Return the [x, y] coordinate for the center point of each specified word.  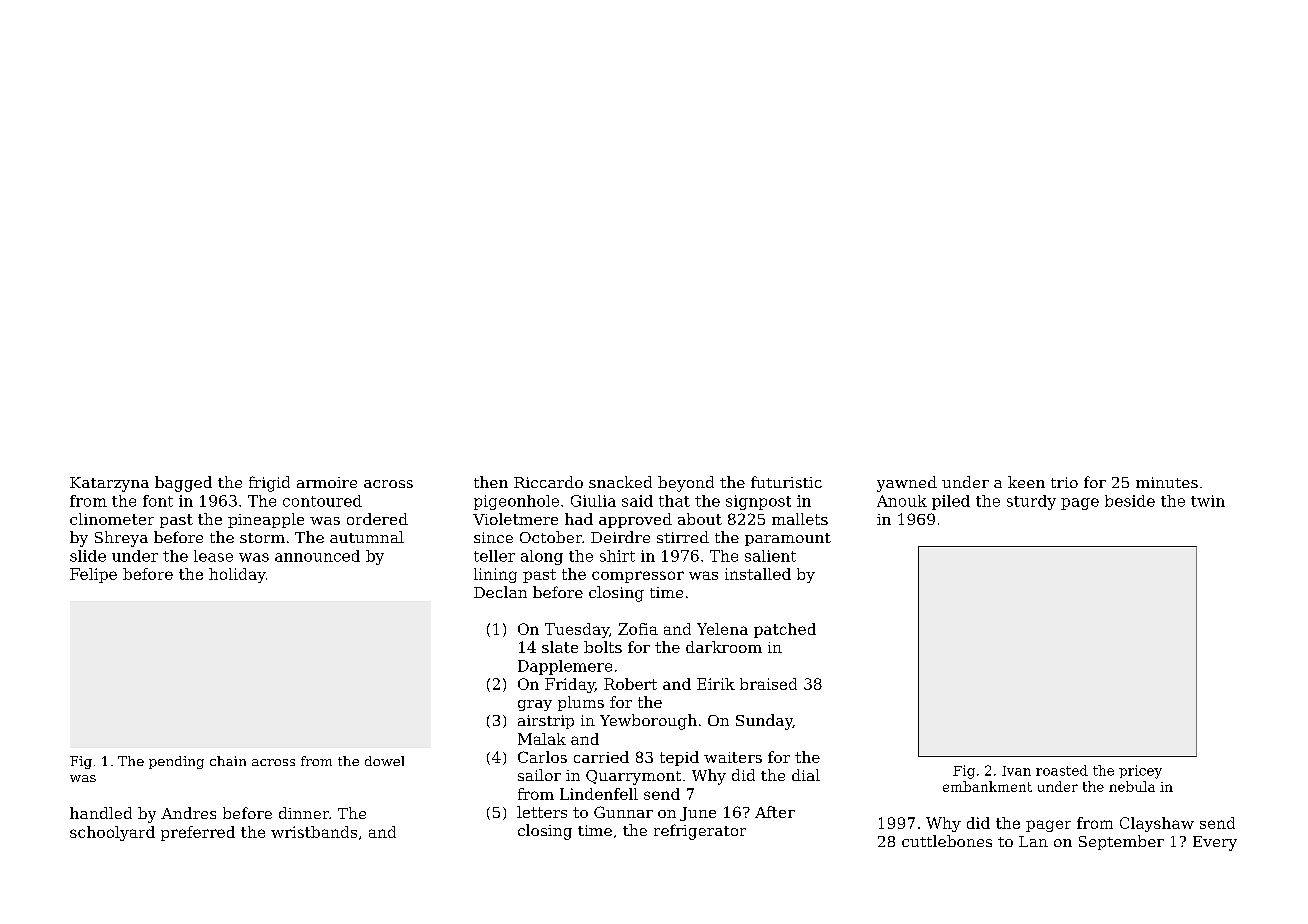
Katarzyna [109, 484]
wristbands [314, 832]
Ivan [1016, 771]
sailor [539, 775]
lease [213, 556]
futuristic [786, 482]
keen [1026, 482]
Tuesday [577, 630]
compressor [638, 577]
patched [785, 630]
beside [1130, 501]
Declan [500, 592]
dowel [384, 761]
